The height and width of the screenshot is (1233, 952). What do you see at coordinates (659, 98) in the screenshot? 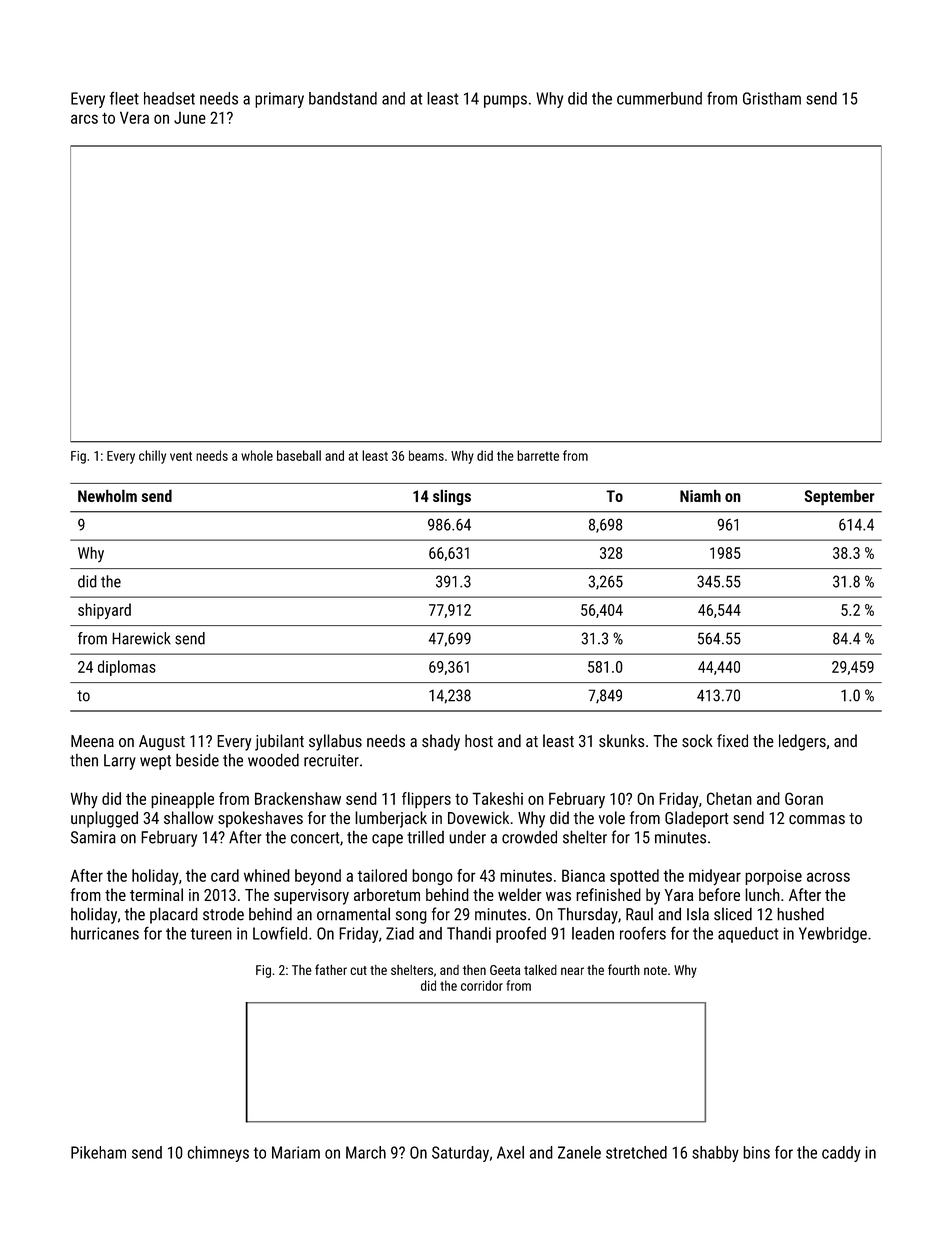
I see `cummerbund` at bounding box center [659, 98].
